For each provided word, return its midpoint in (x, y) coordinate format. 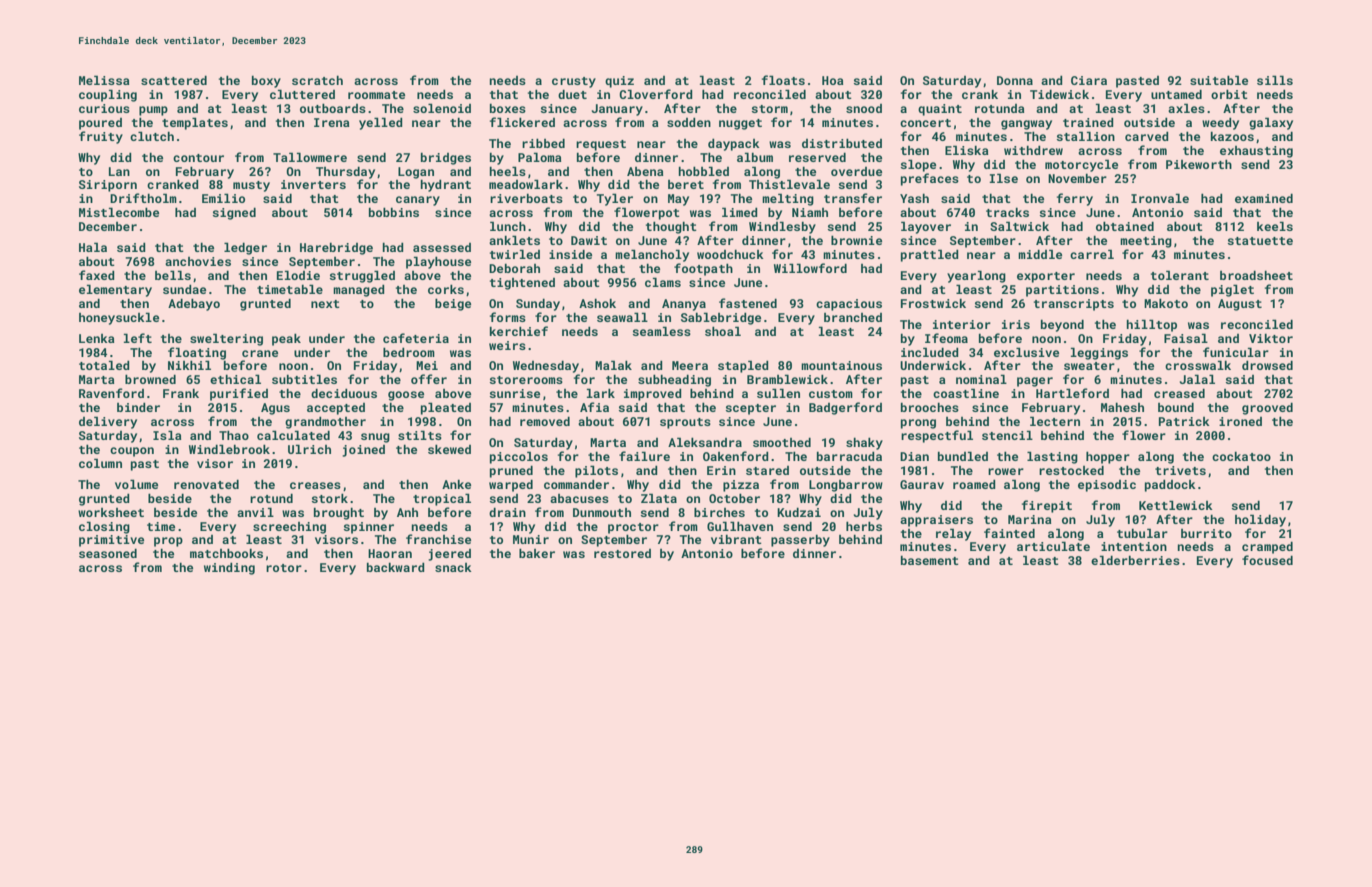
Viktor (1271, 338)
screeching (289, 528)
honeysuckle (119, 318)
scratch (317, 80)
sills (1275, 80)
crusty (574, 82)
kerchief (519, 331)
